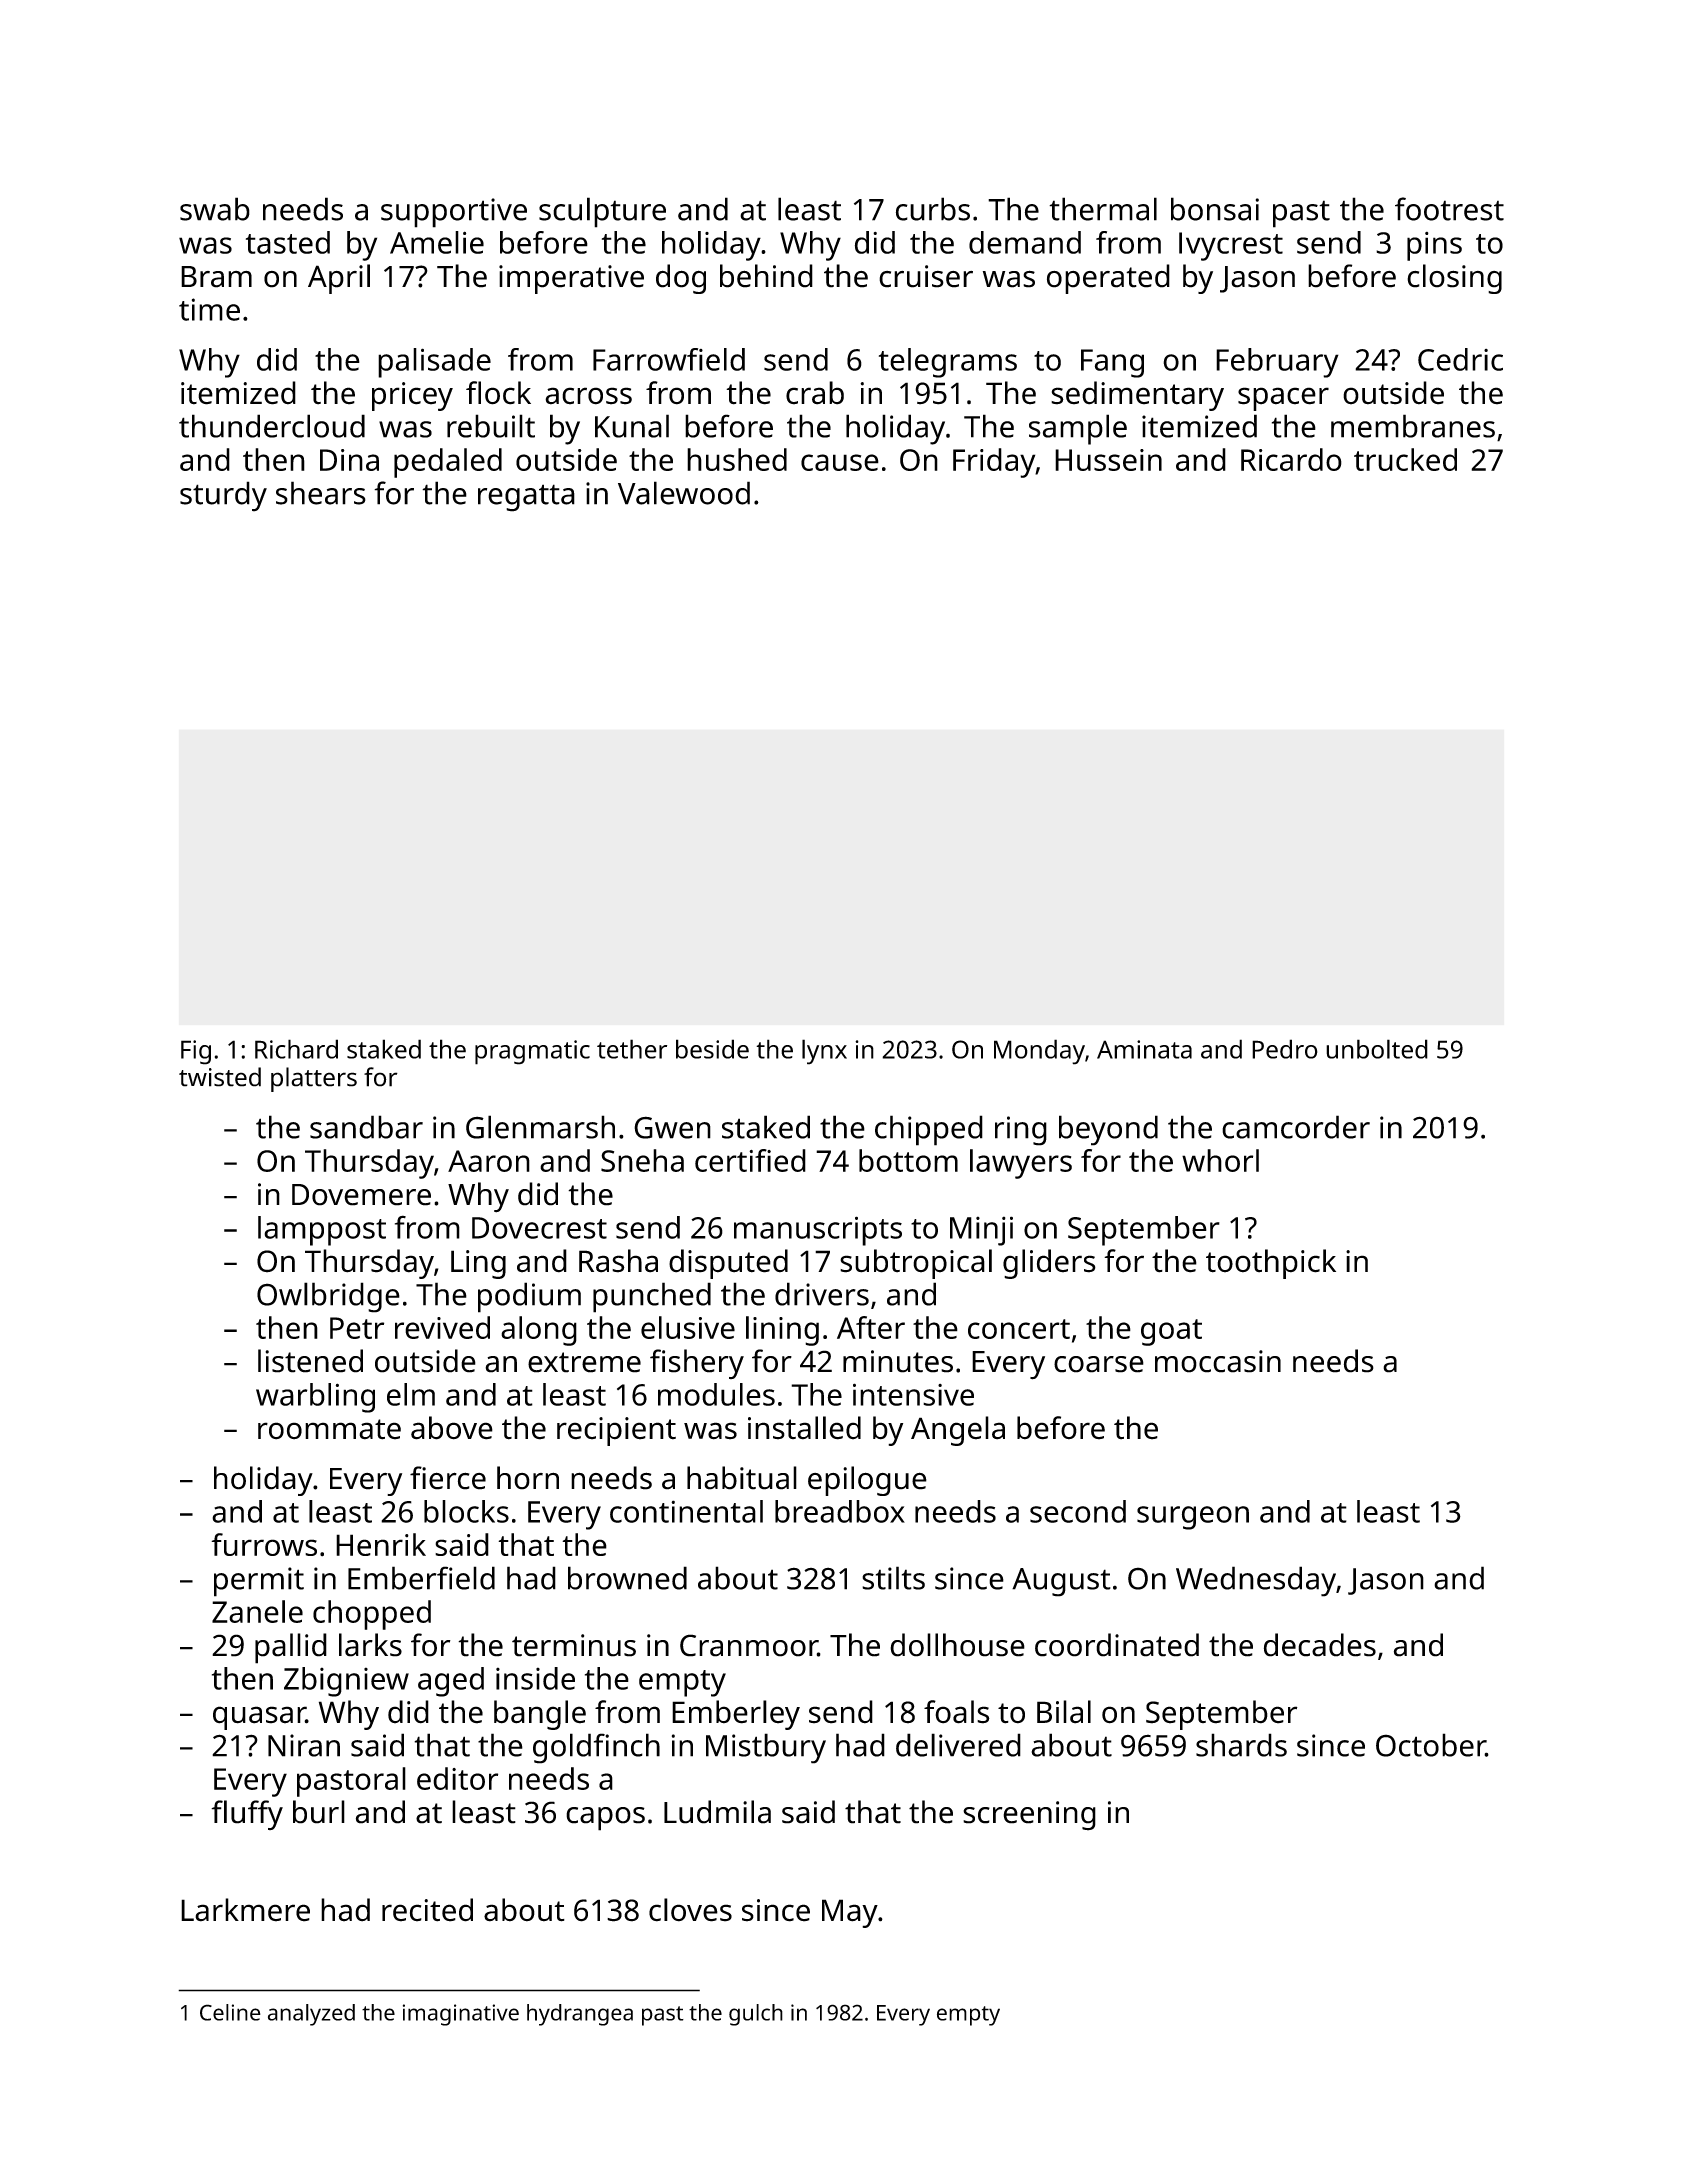 The image size is (1683, 2178). Describe the element at coordinates (539, 1228) in the screenshot. I see `Dovecrest` at that location.
